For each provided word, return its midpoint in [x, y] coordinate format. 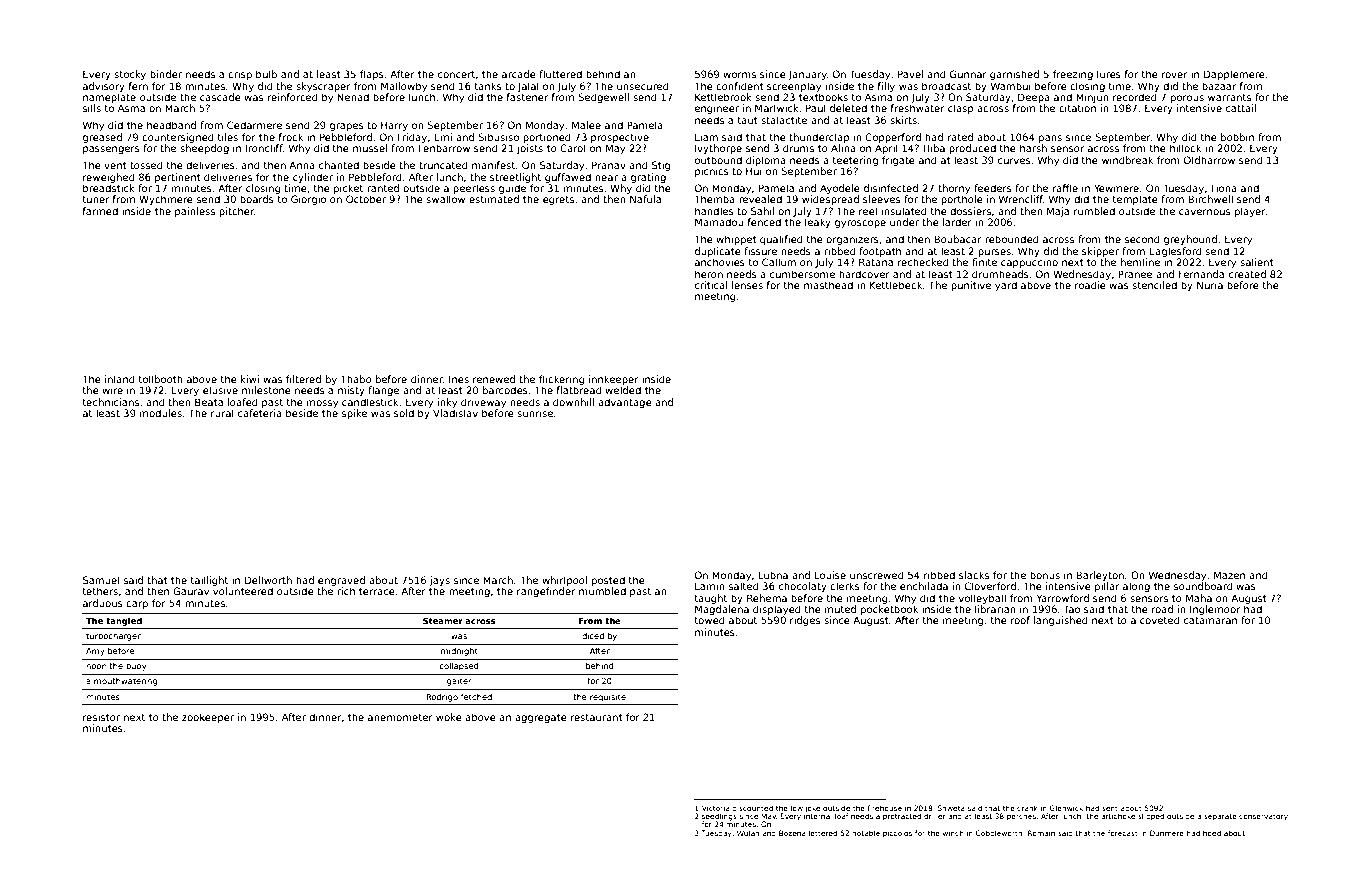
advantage [625, 403]
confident [740, 86]
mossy [322, 404]
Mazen [1229, 575]
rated [960, 137]
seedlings [719, 817]
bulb [266, 74]
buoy [136, 667]
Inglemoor [1215, 610]
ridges [805, 621]
